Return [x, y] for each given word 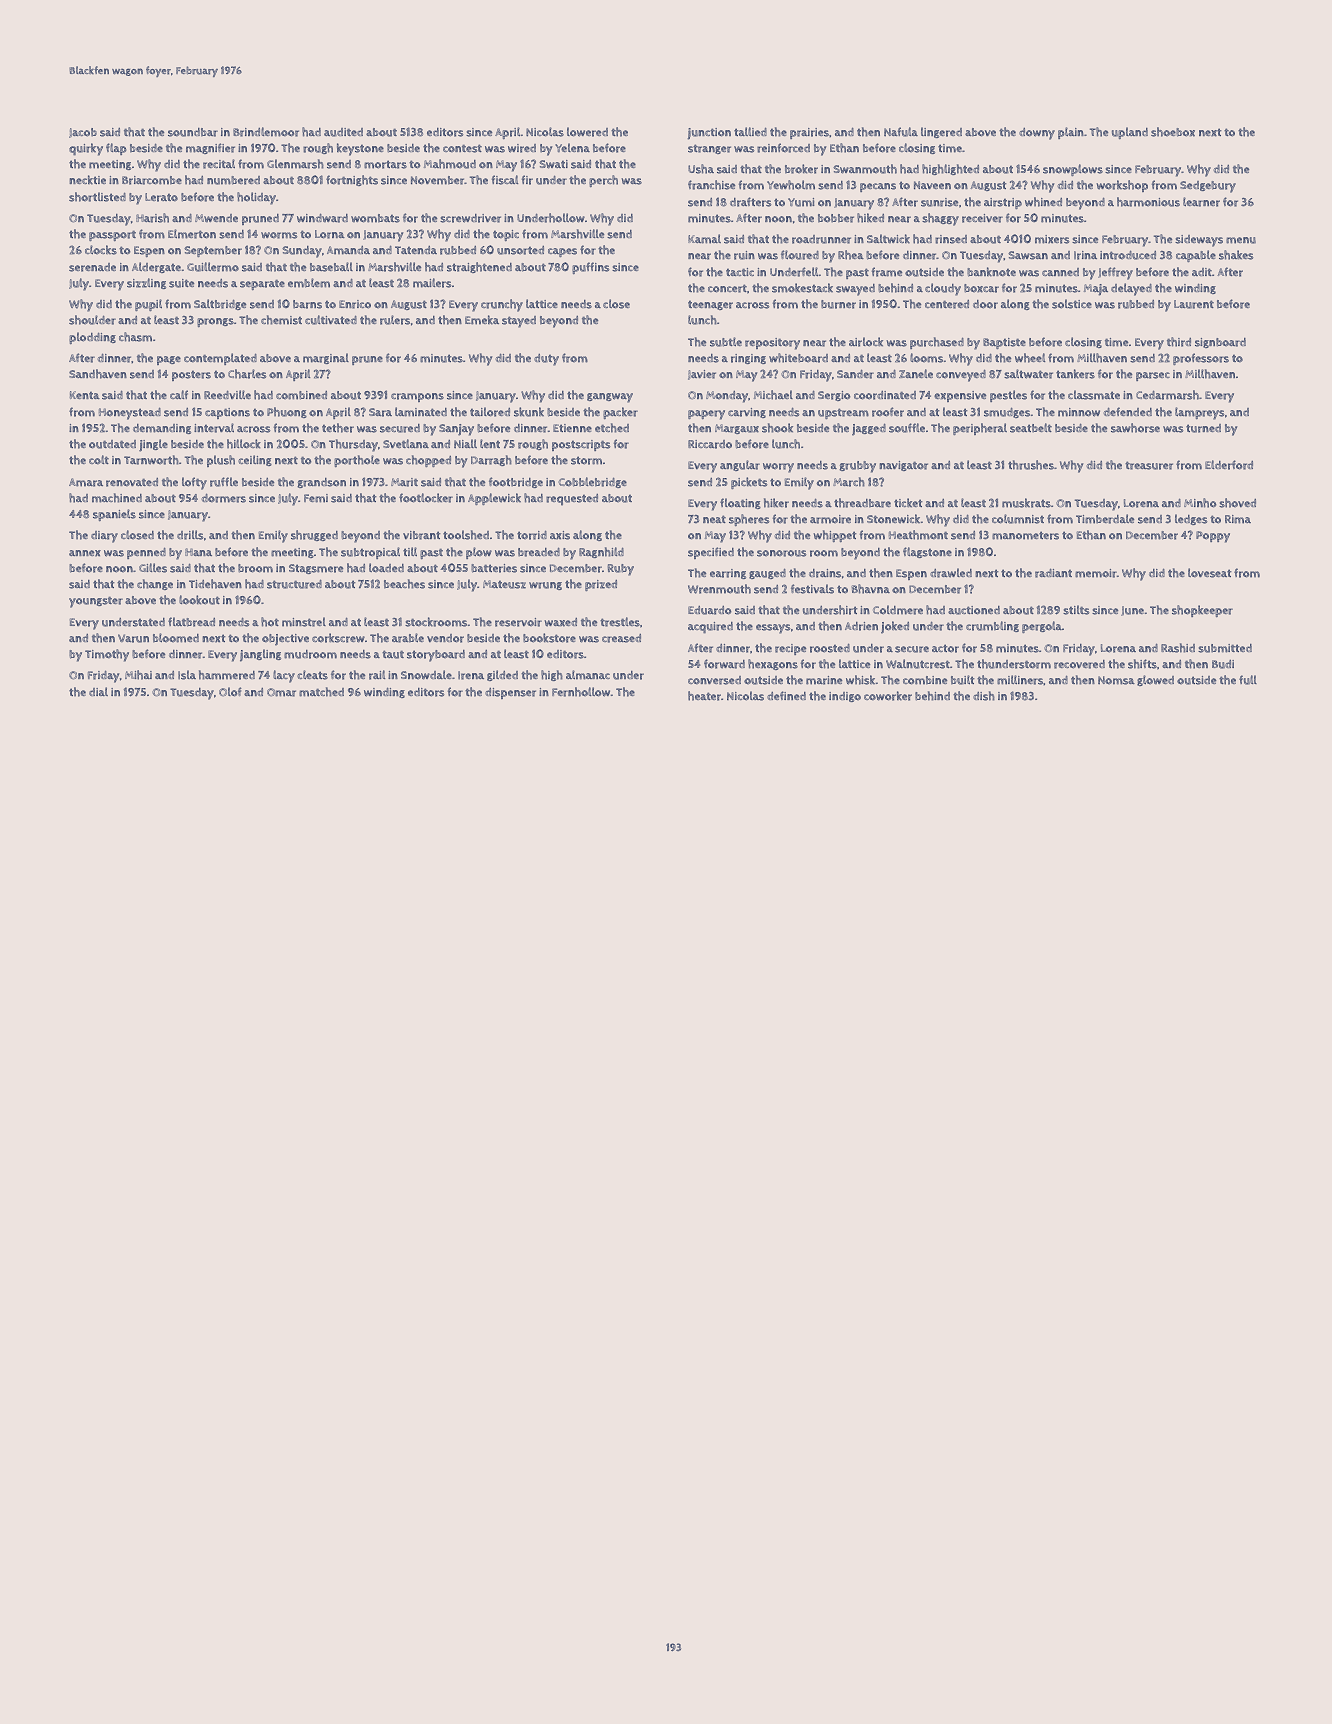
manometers [1025, 535]
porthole [357, 461]
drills [190, 535]
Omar [281, 692]
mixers [1052, 239]
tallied [750, 131]
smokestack [802, 288]
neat [714, 519]
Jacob [83, 133]
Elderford [1229, 465]
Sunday [302, 252]
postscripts [581, 445]
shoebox [1173, 132]
